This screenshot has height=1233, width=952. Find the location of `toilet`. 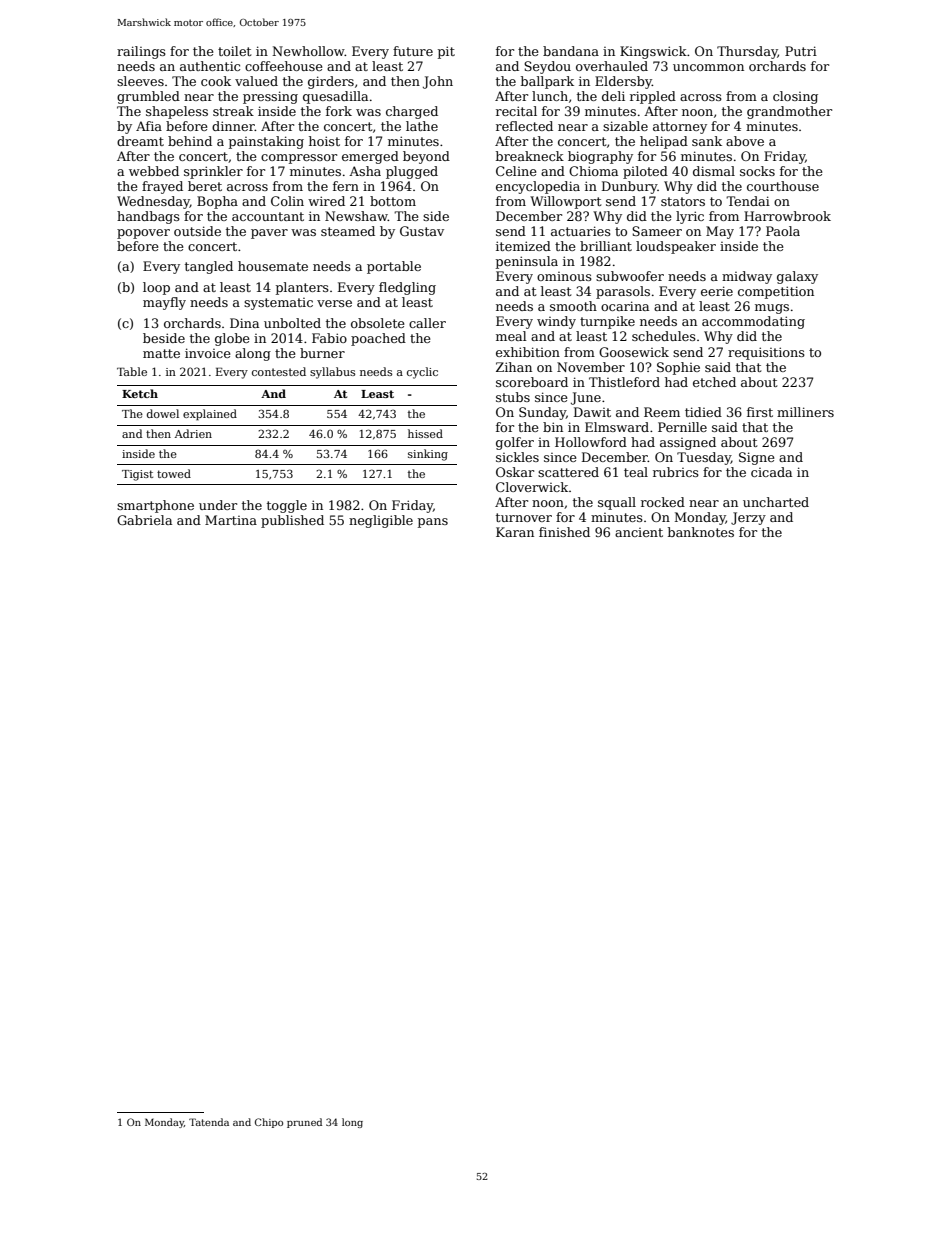

toilet is located at coordinates (234, 51).
